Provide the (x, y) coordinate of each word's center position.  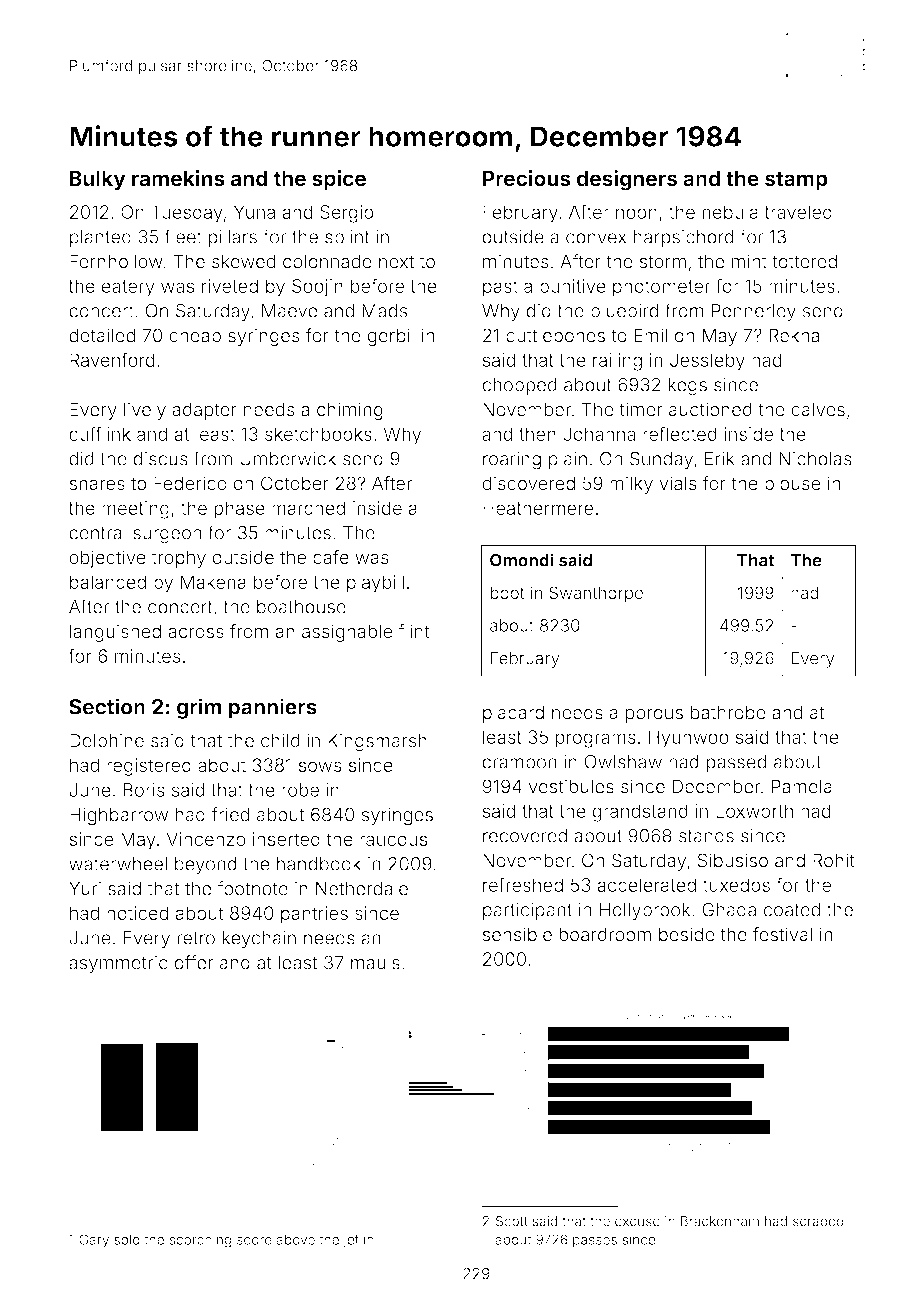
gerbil (391, 337)
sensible (517, 934)
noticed (137, 913)
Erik (720, 458)
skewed (244, 261)
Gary (94, 1241)
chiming (350, 411)
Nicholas (815, 458)
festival (782, 934)
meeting (135, 510)
